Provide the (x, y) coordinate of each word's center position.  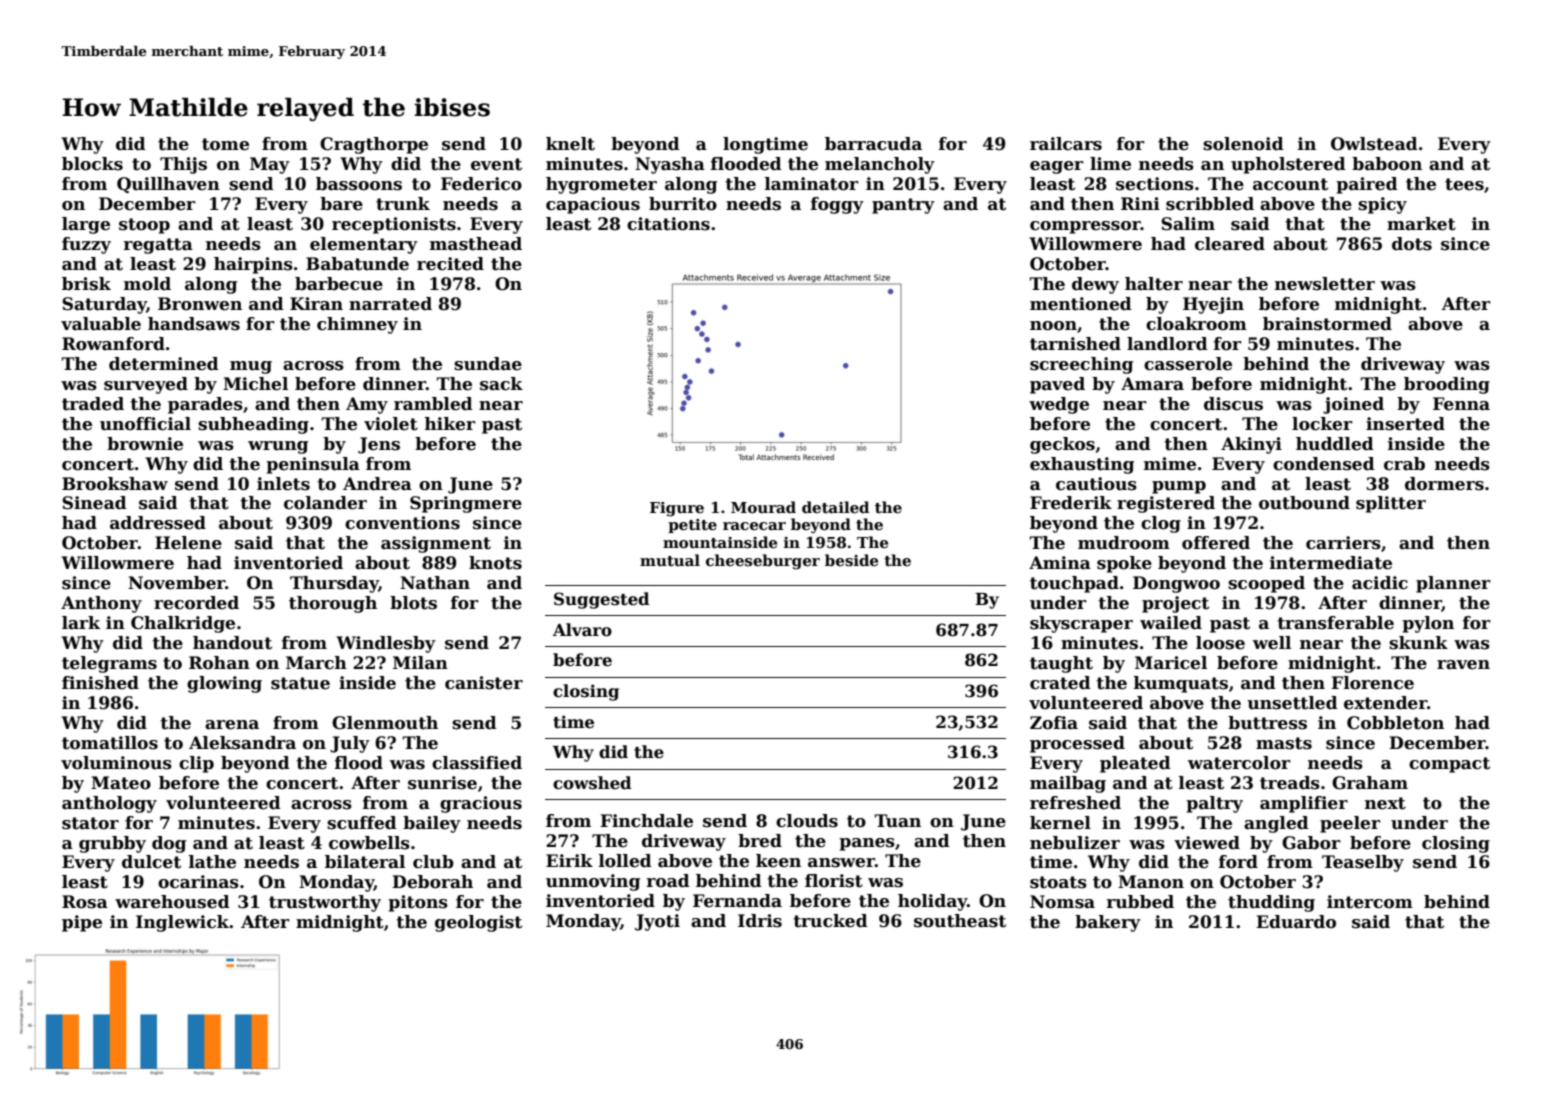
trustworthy (325, 903)
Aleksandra (242, 743)
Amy (367, 405)
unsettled (1292, 703)
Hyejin (1213, 305)
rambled (433, 404)
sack (501, 384)
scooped (1266, 584)
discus (1233, 404)
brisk (86, 284)
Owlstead (1374, 144)
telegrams (109, 664)
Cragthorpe (374, 145)
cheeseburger (763, 562)
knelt (570, 144)
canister (484, 683)
